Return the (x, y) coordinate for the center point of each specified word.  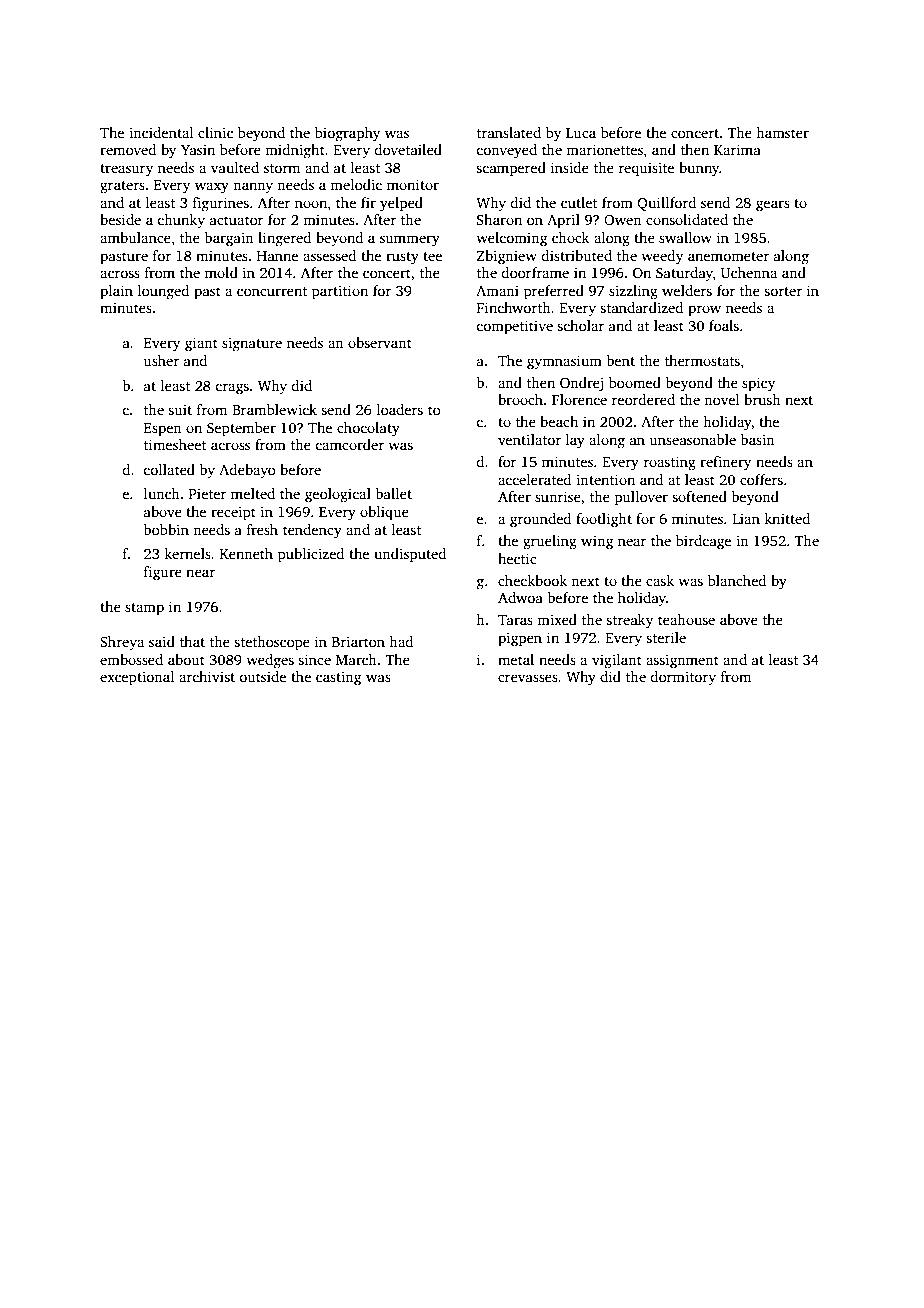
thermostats (702, 360)
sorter (783, 291)
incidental (161, 132)
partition (340, 292)
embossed (131, 659)
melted (253, 493)
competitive (515, 327)
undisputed (410, 555)
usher (161, 360)
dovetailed (408, 149)
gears (773, 206)
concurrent (272, 291)
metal (516, 659)
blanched (737, 580)
